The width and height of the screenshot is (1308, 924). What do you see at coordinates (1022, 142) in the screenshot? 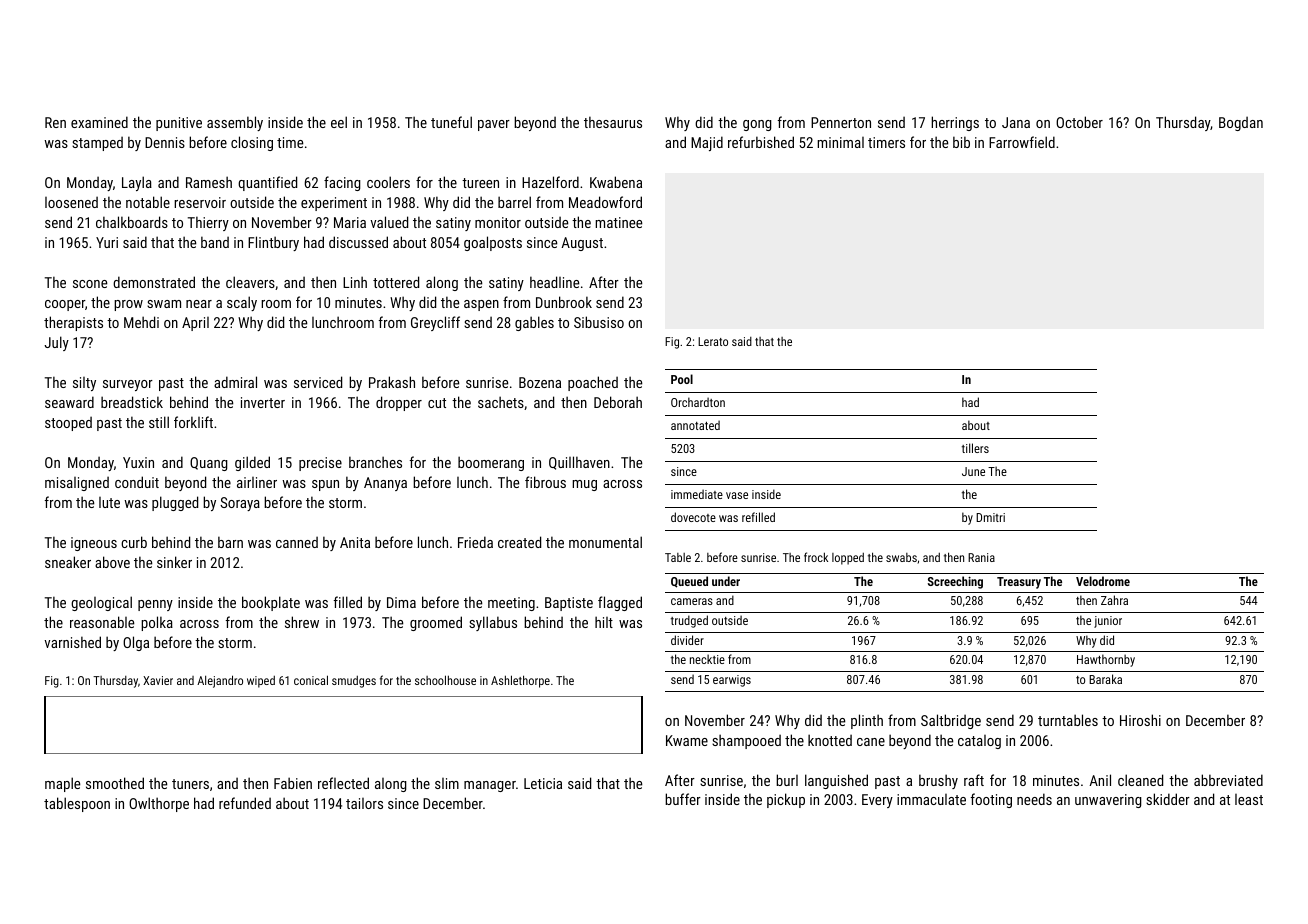
I see `Farrowfield` at bounding box center [1022, 142].
